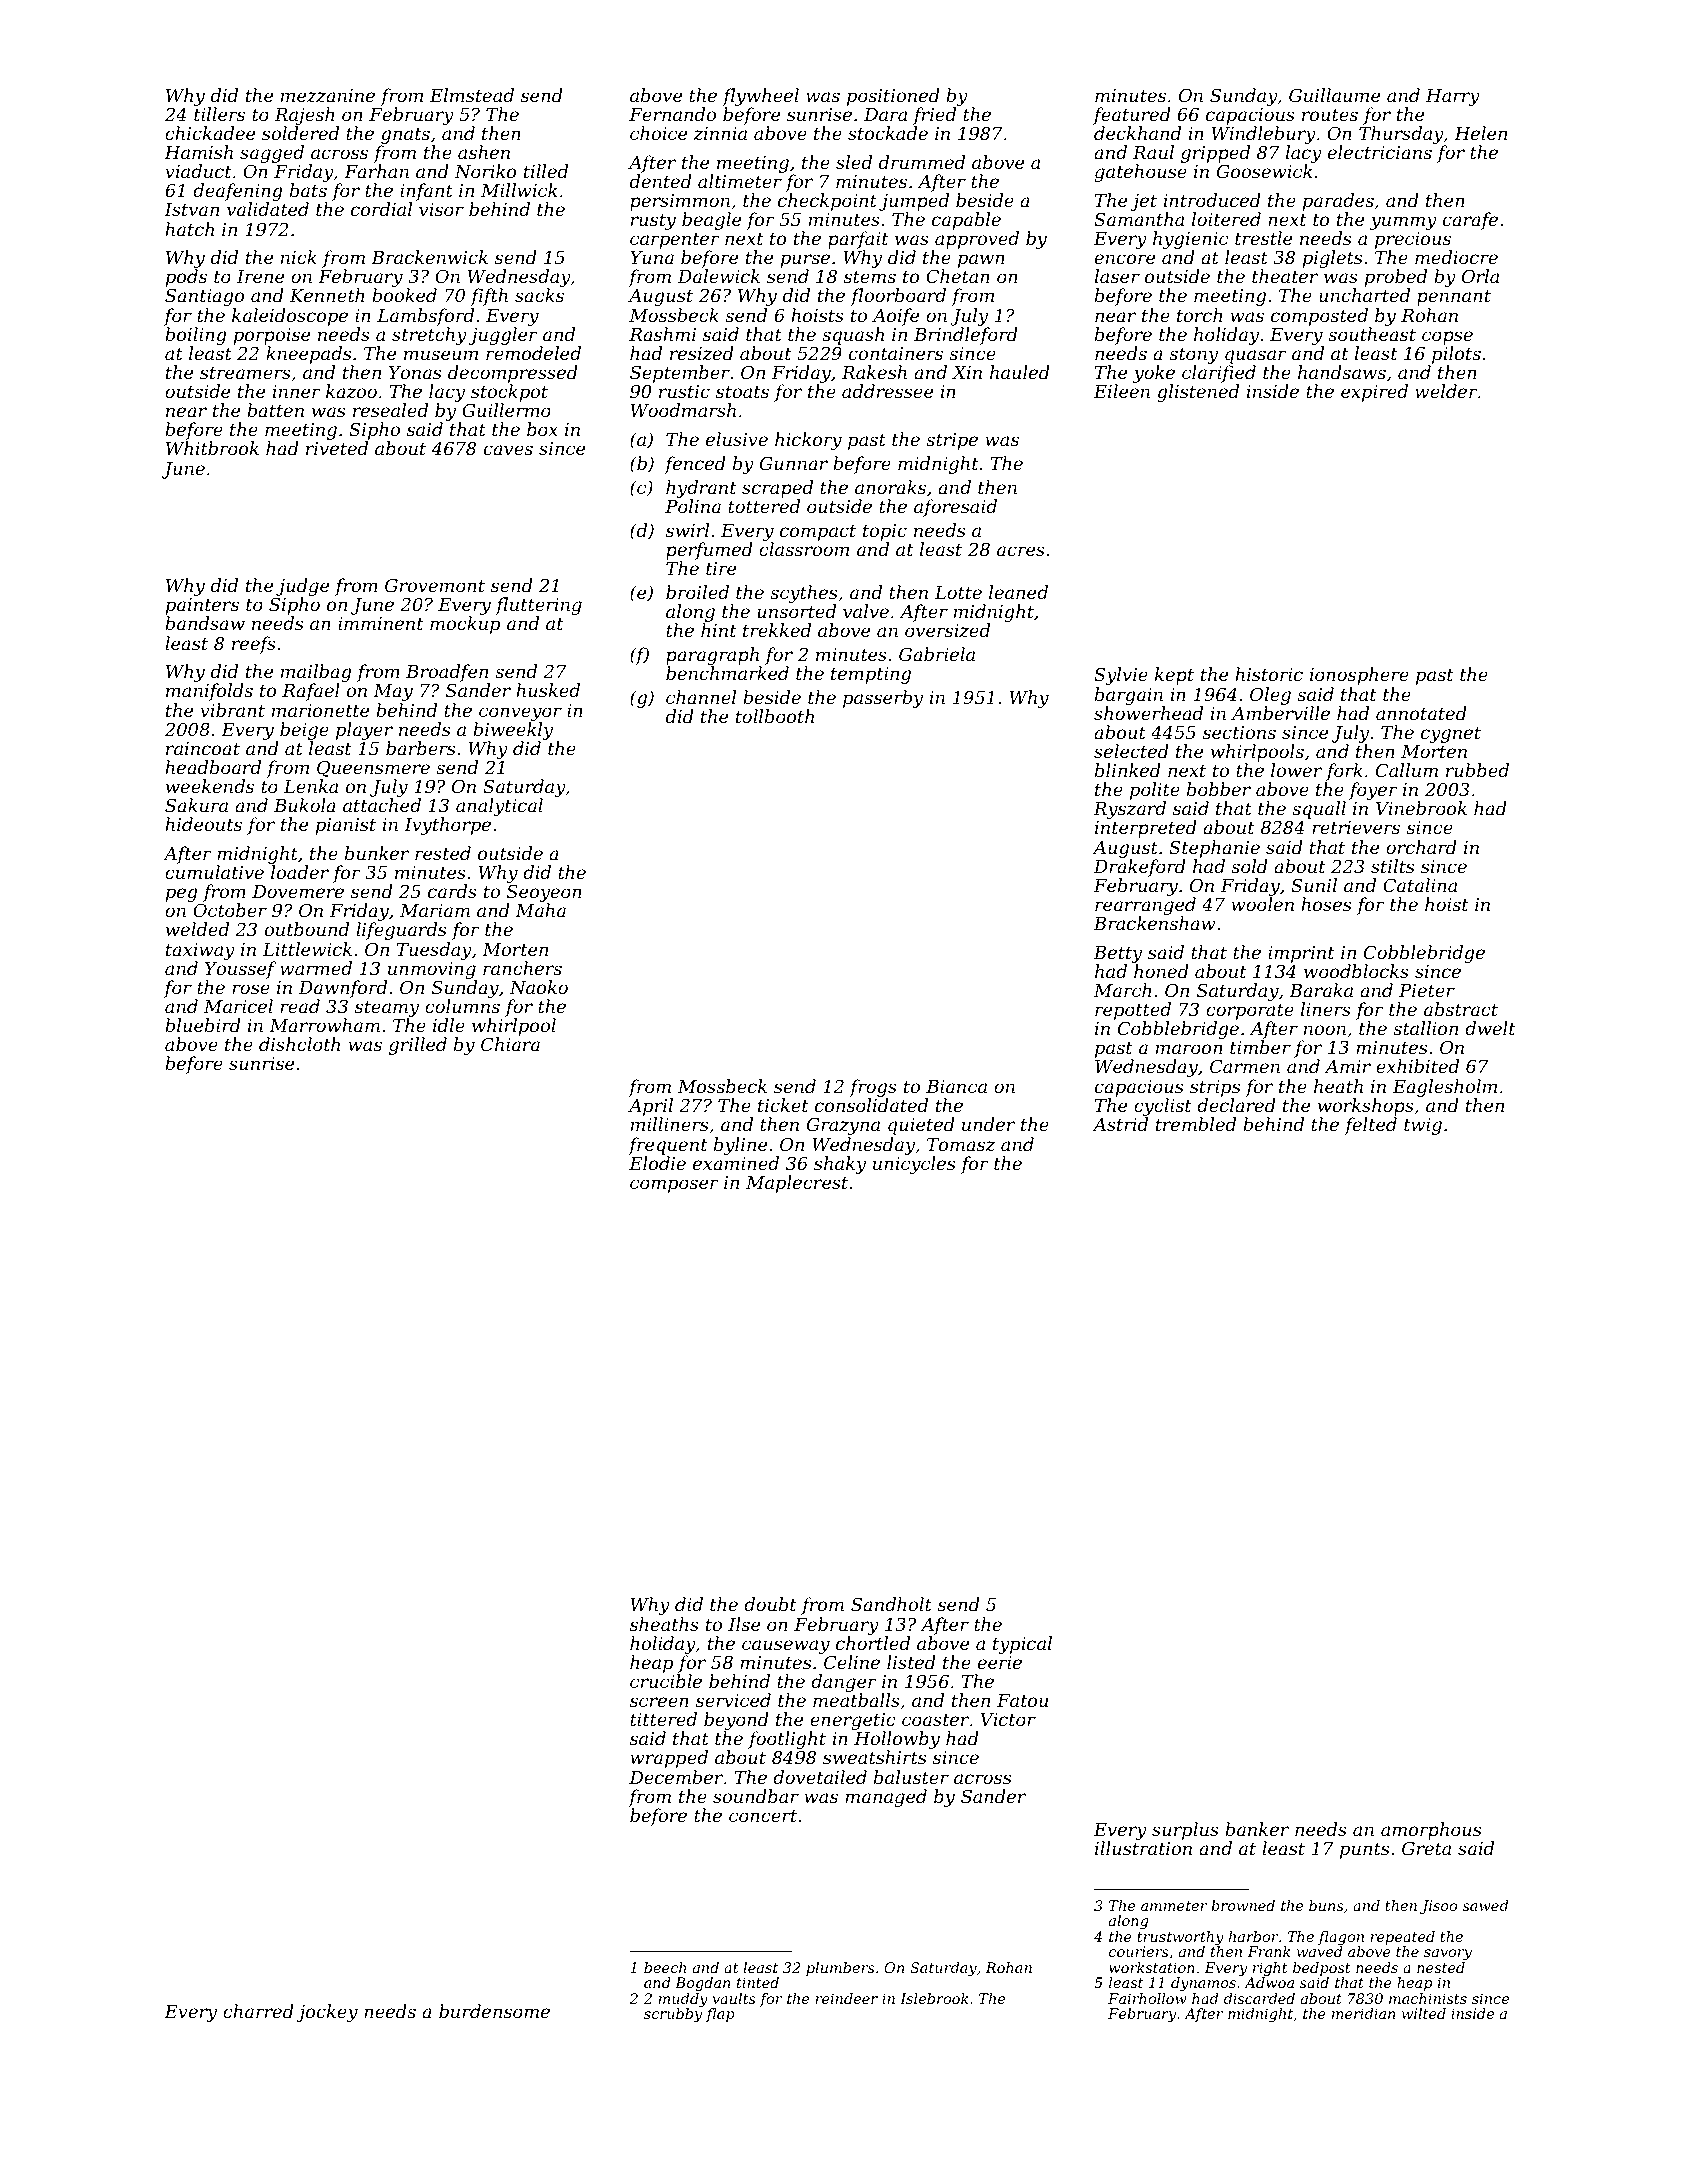 Image resolution: width=1683 pixels, height=2178 pixels. What do you see at coordinates (1359, 676) in the screenshot?
I see `ionosphere` at bounding box center [1359, 676].
